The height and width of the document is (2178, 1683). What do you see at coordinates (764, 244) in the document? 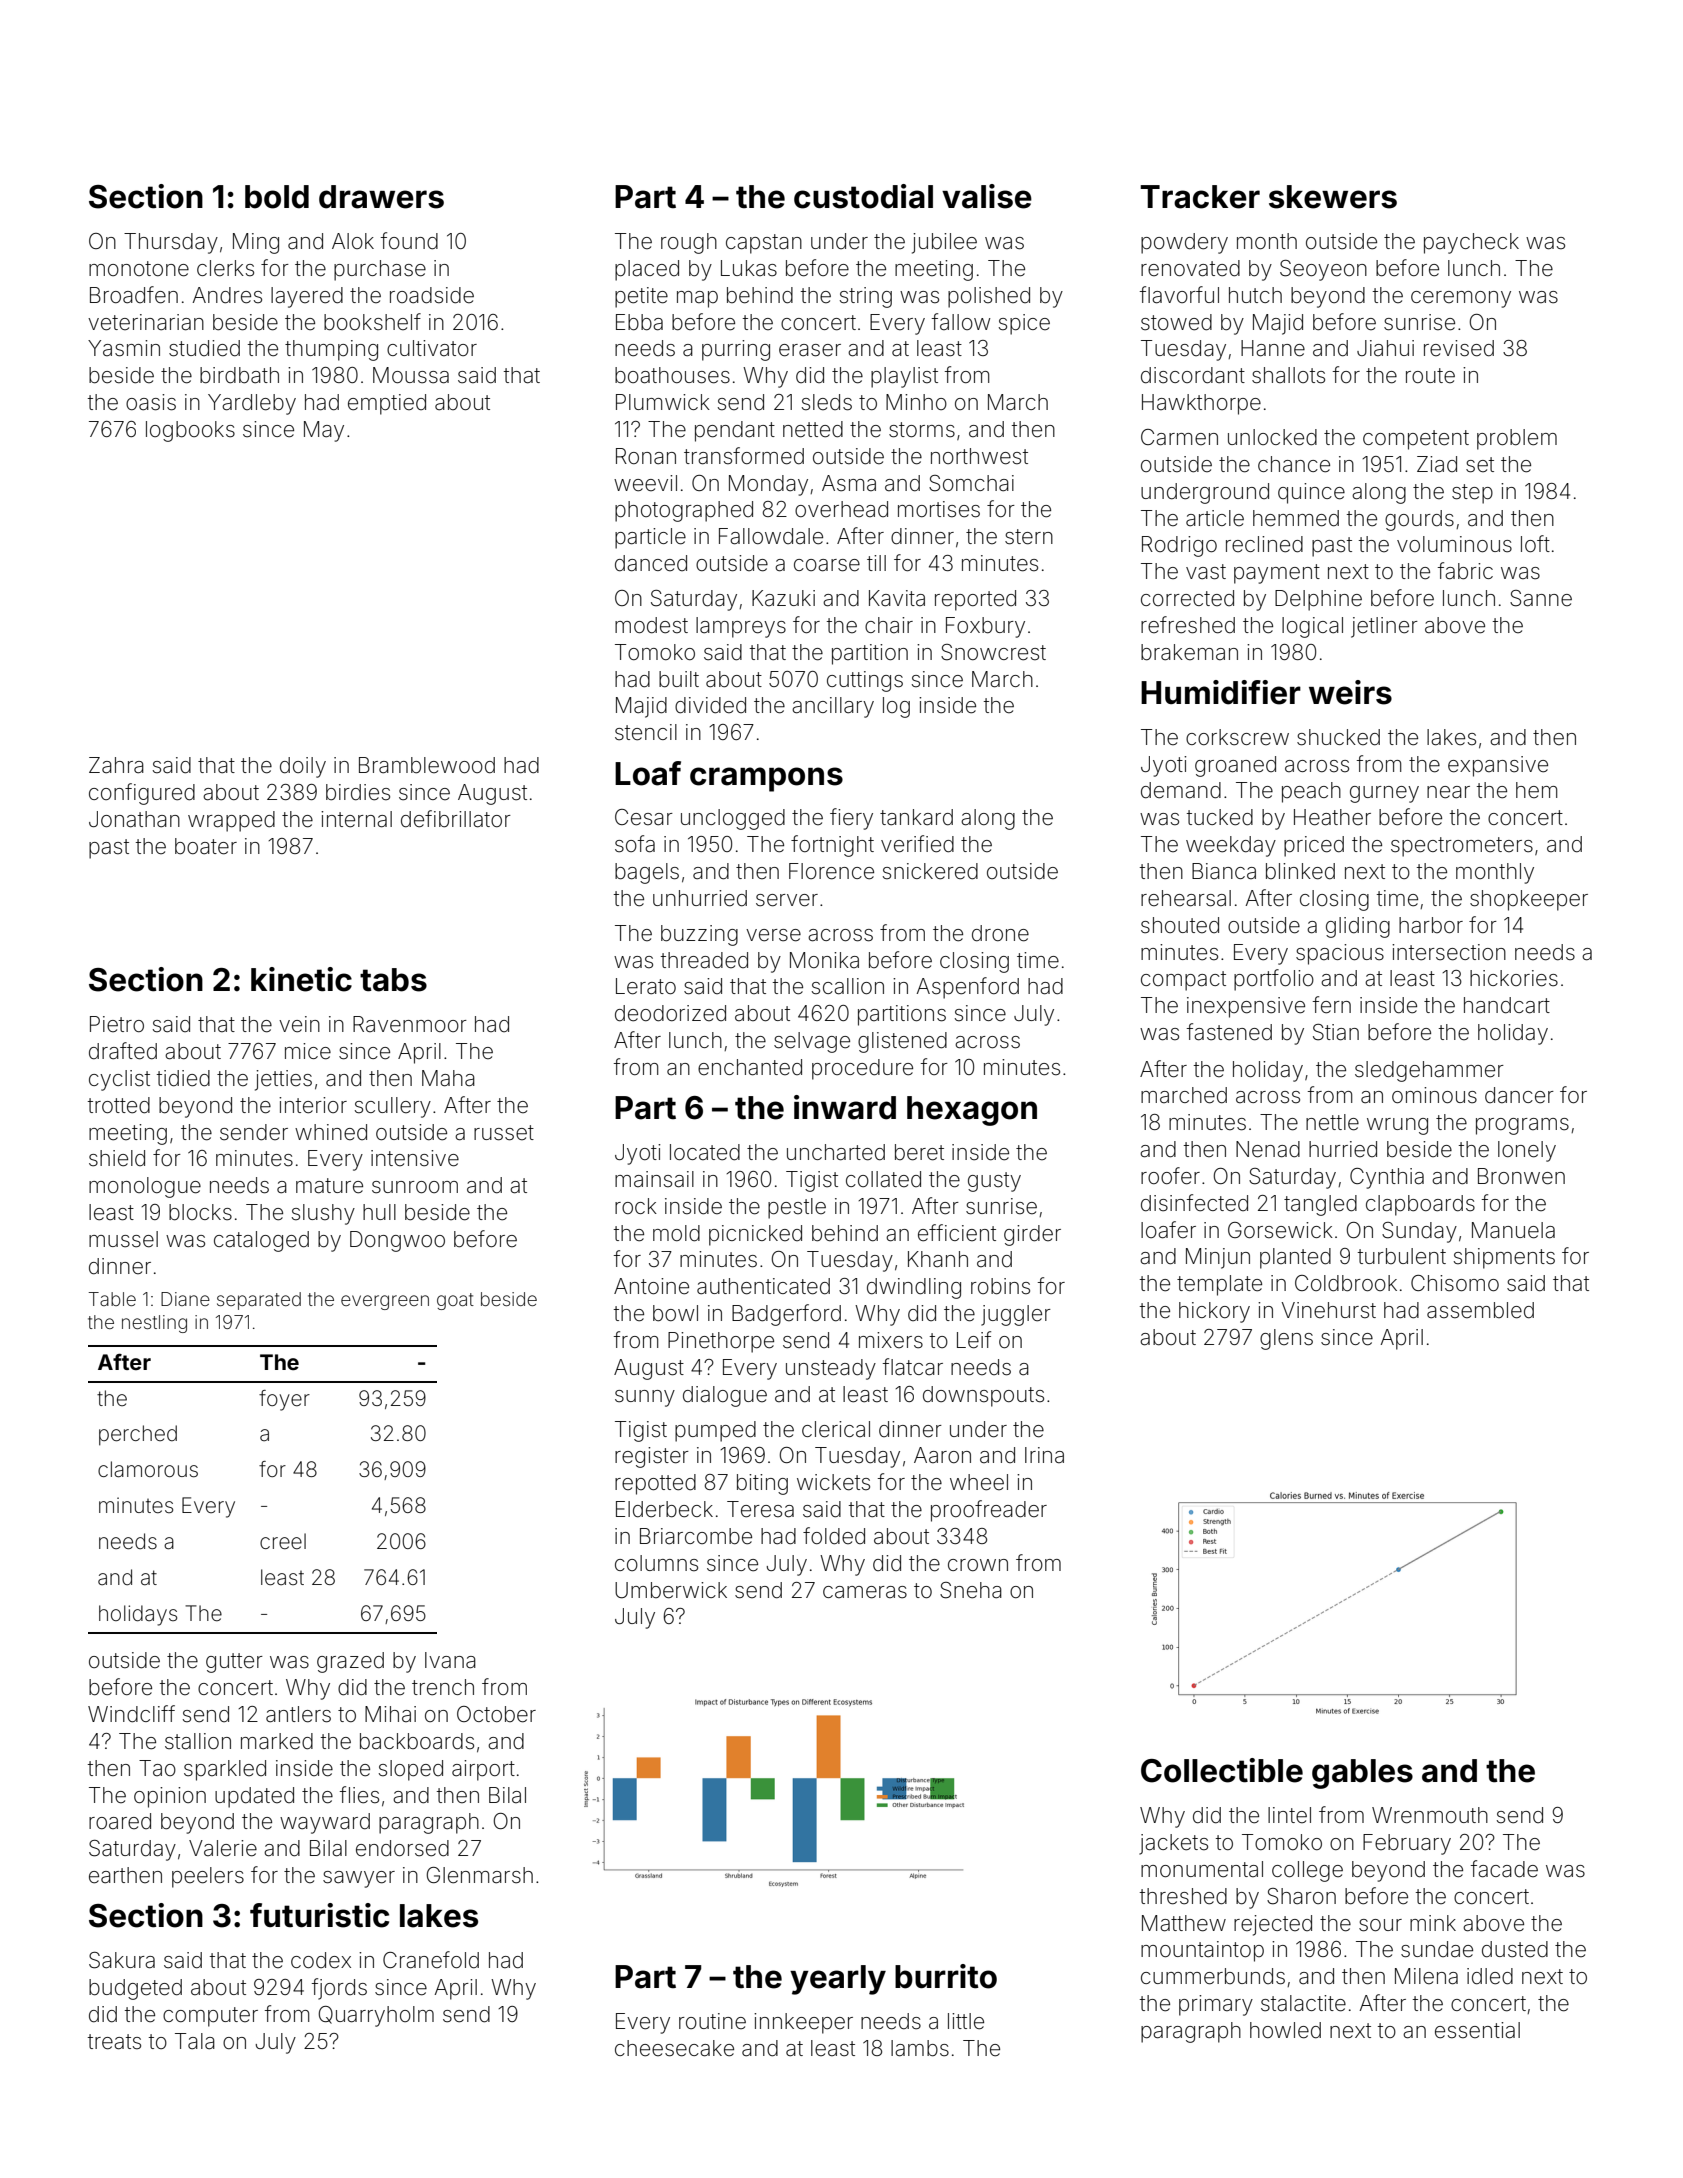
I see `capstan` at bounding box center [764, 244].
